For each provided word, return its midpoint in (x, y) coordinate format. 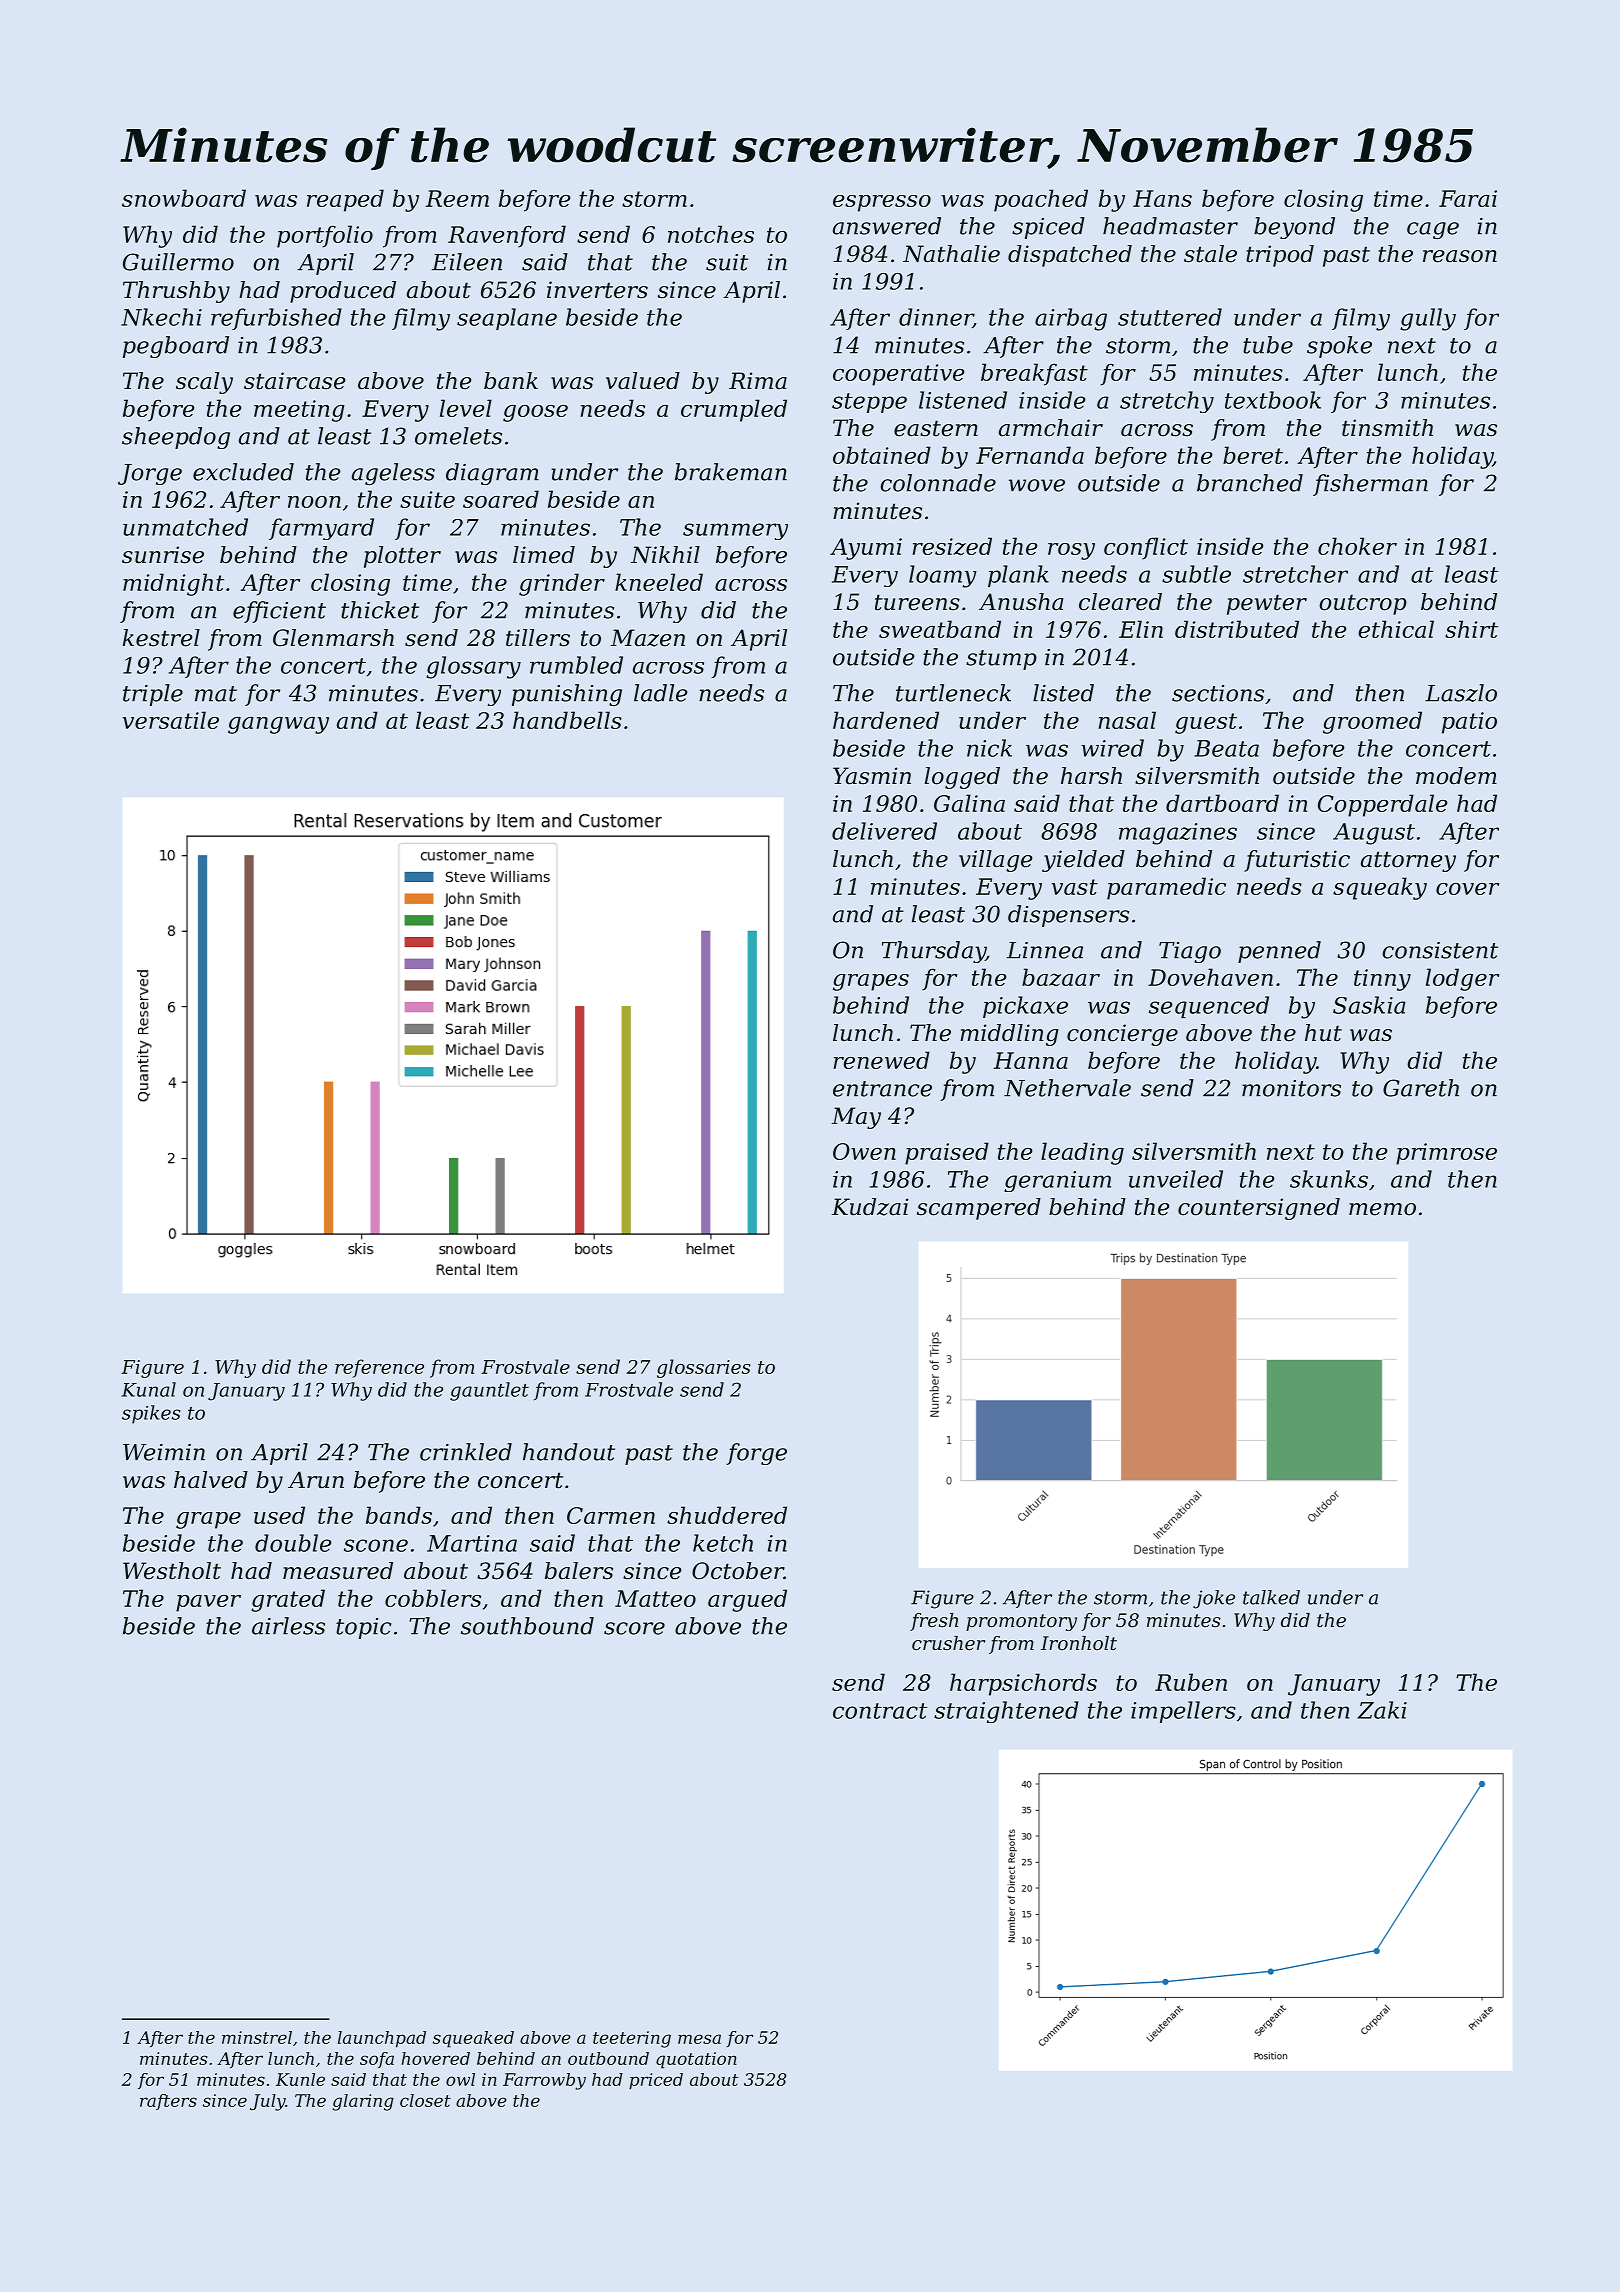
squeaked (473, 2039)
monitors (1291, 1088)
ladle (660, 693)
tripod (1280, 256)
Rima (758, 381)
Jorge (150, 474)
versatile (170, 720)
